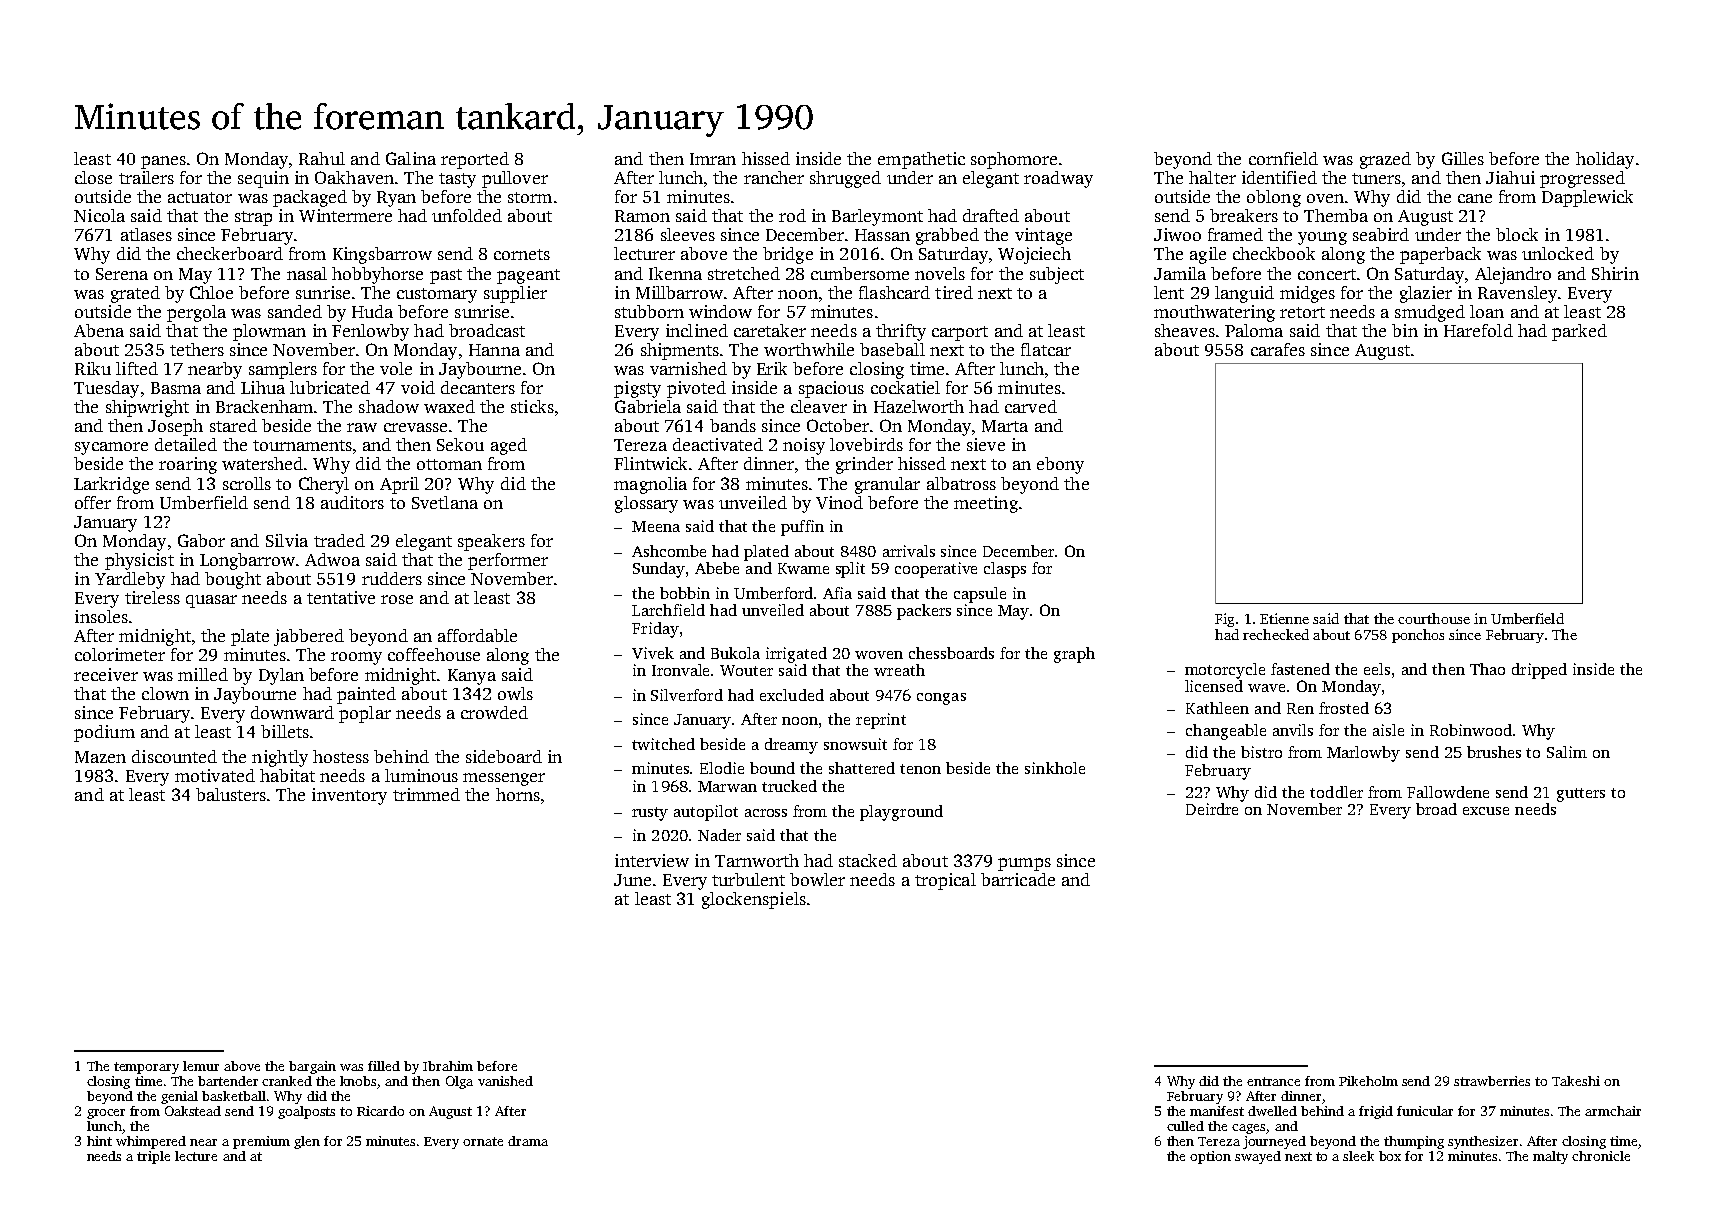  I want to click on cornfield, so click(1283, 158).
